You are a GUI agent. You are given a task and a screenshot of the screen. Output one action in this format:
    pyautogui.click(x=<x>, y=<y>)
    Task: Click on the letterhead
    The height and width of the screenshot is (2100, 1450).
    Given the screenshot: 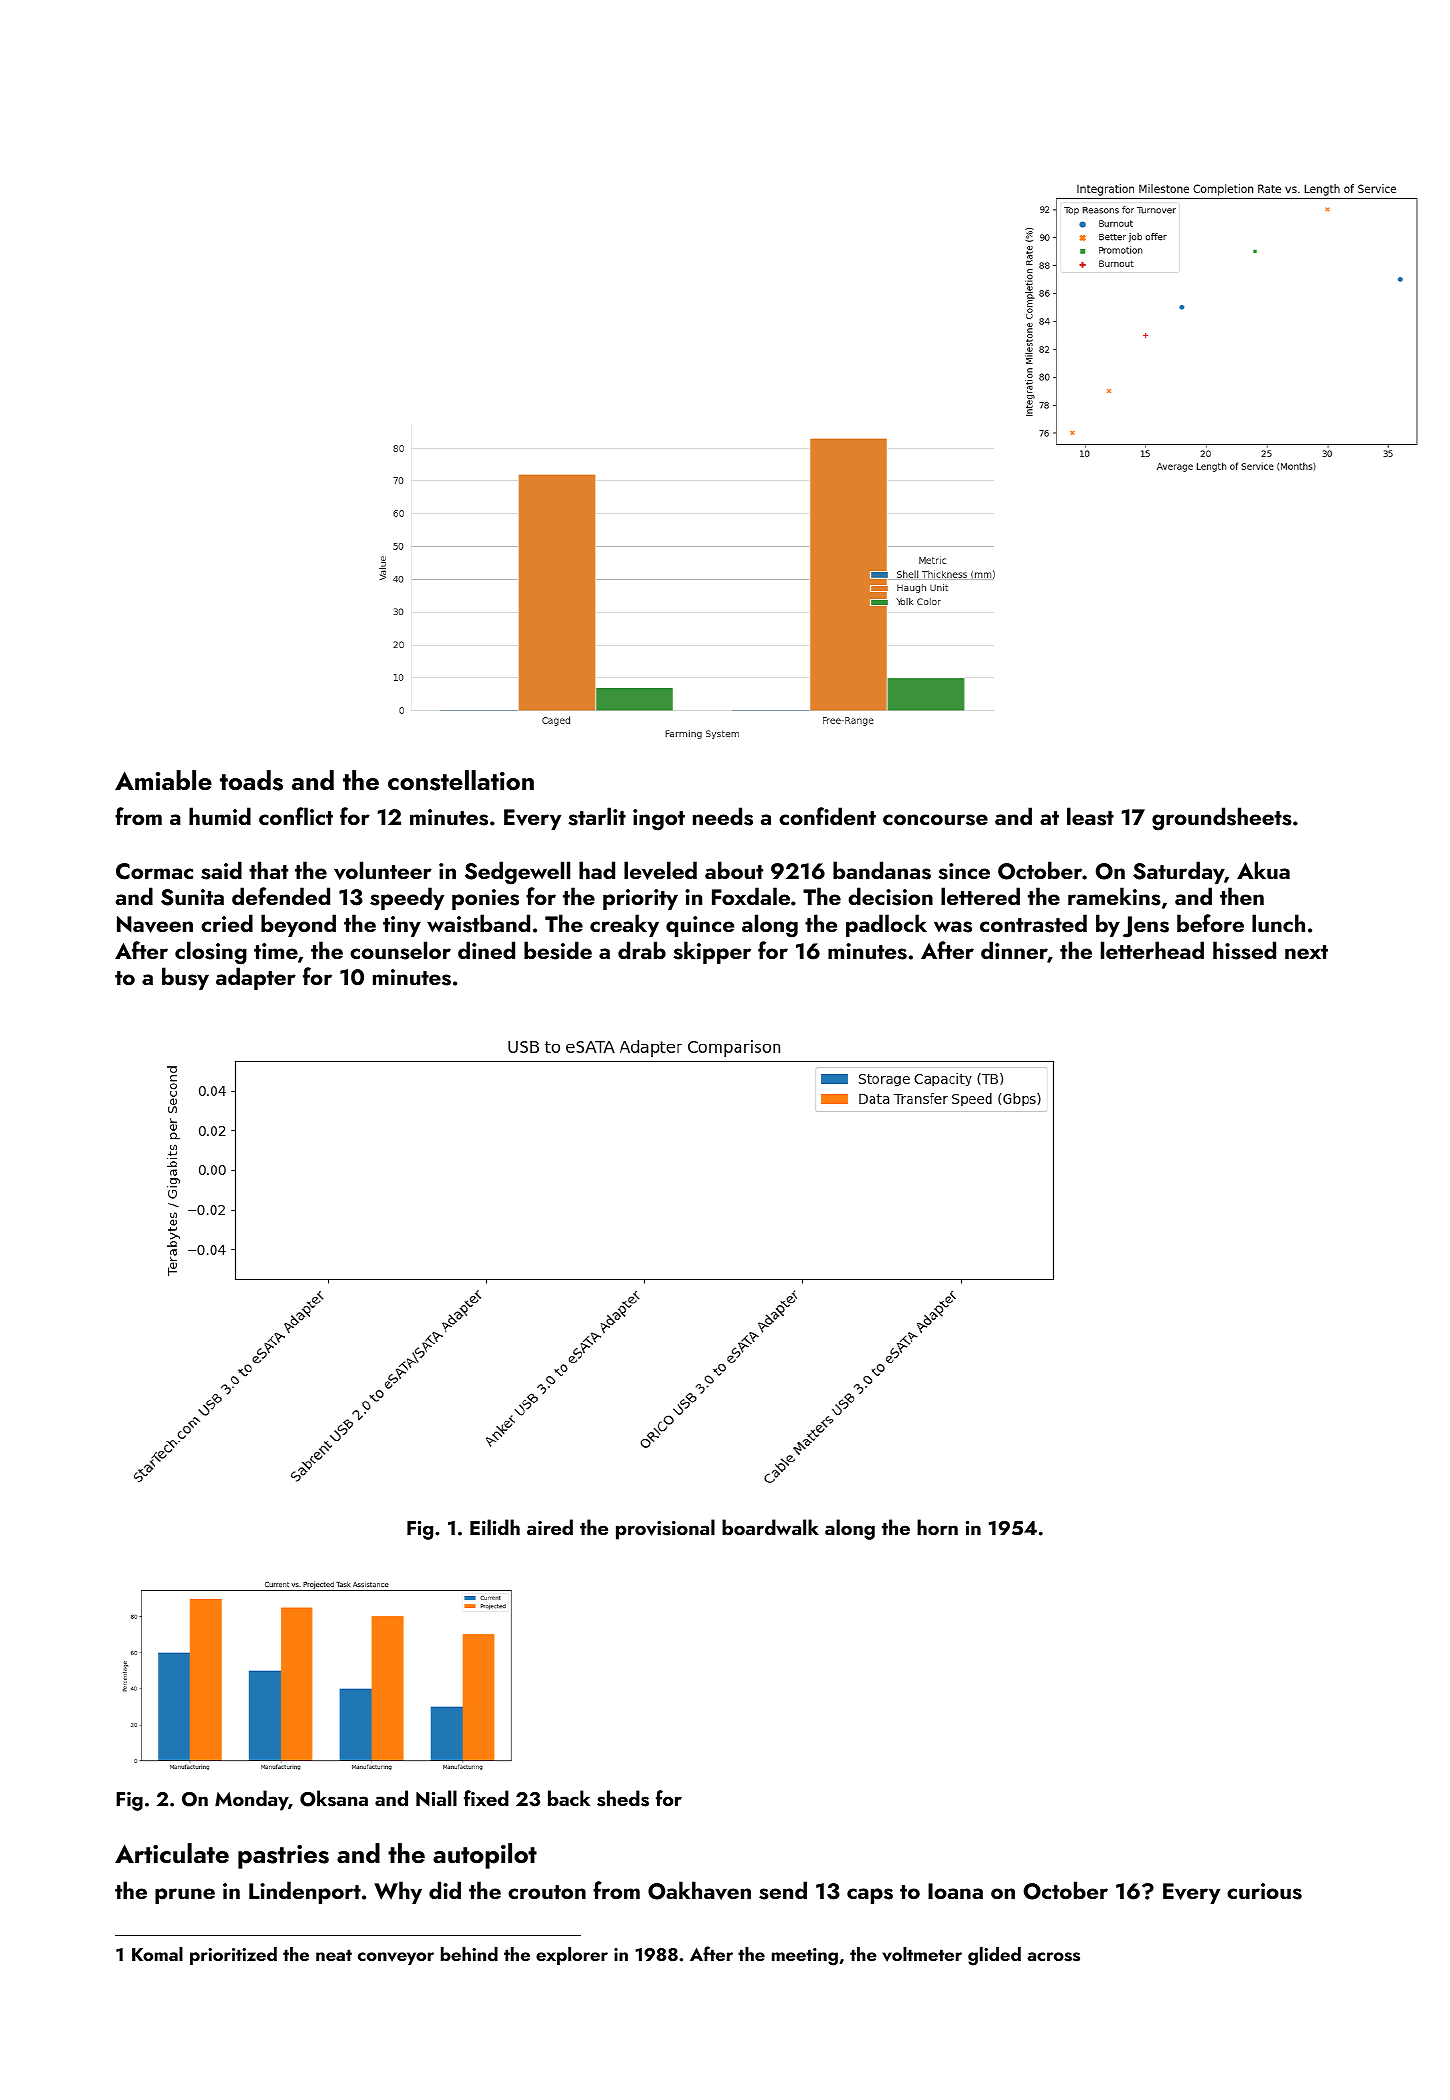 What is the action you would take?
    pyautogui.click(x=1152, y=950)
